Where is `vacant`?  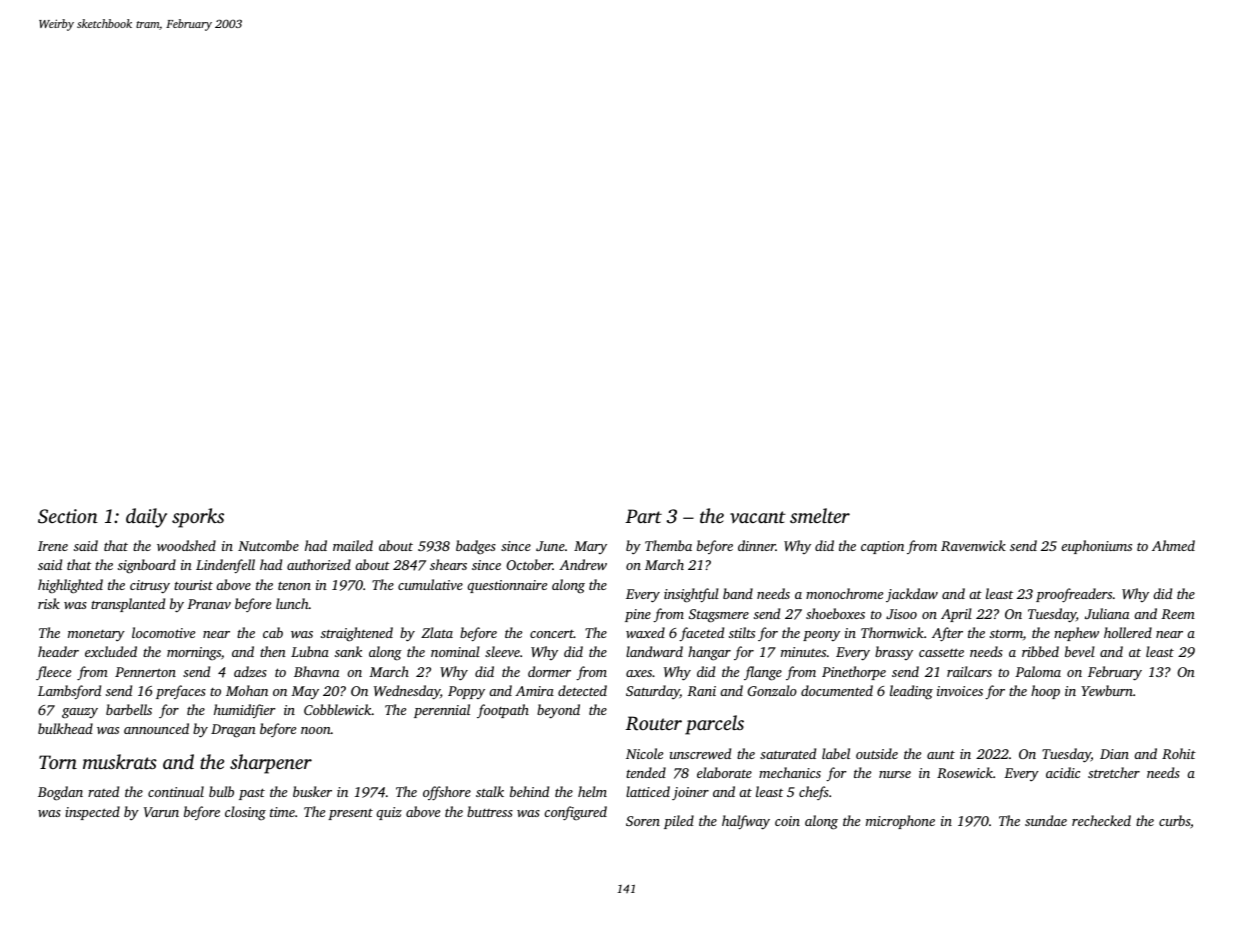
vacant is located at coordinates (758, 517).
